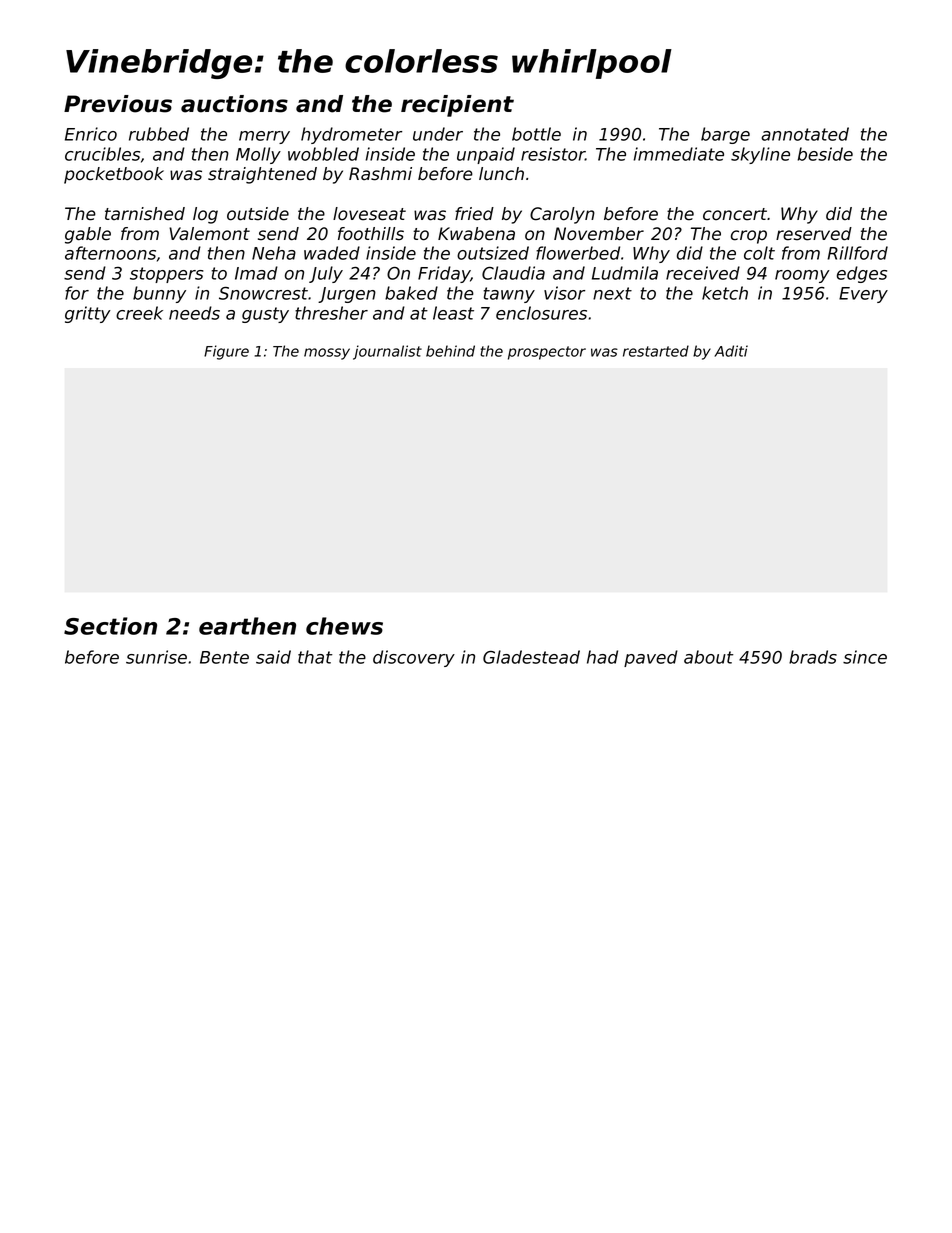 This image has width=952, height=1233. Describe the element at coordinates (547, 353) in the image. I see `prospector` at that location.
